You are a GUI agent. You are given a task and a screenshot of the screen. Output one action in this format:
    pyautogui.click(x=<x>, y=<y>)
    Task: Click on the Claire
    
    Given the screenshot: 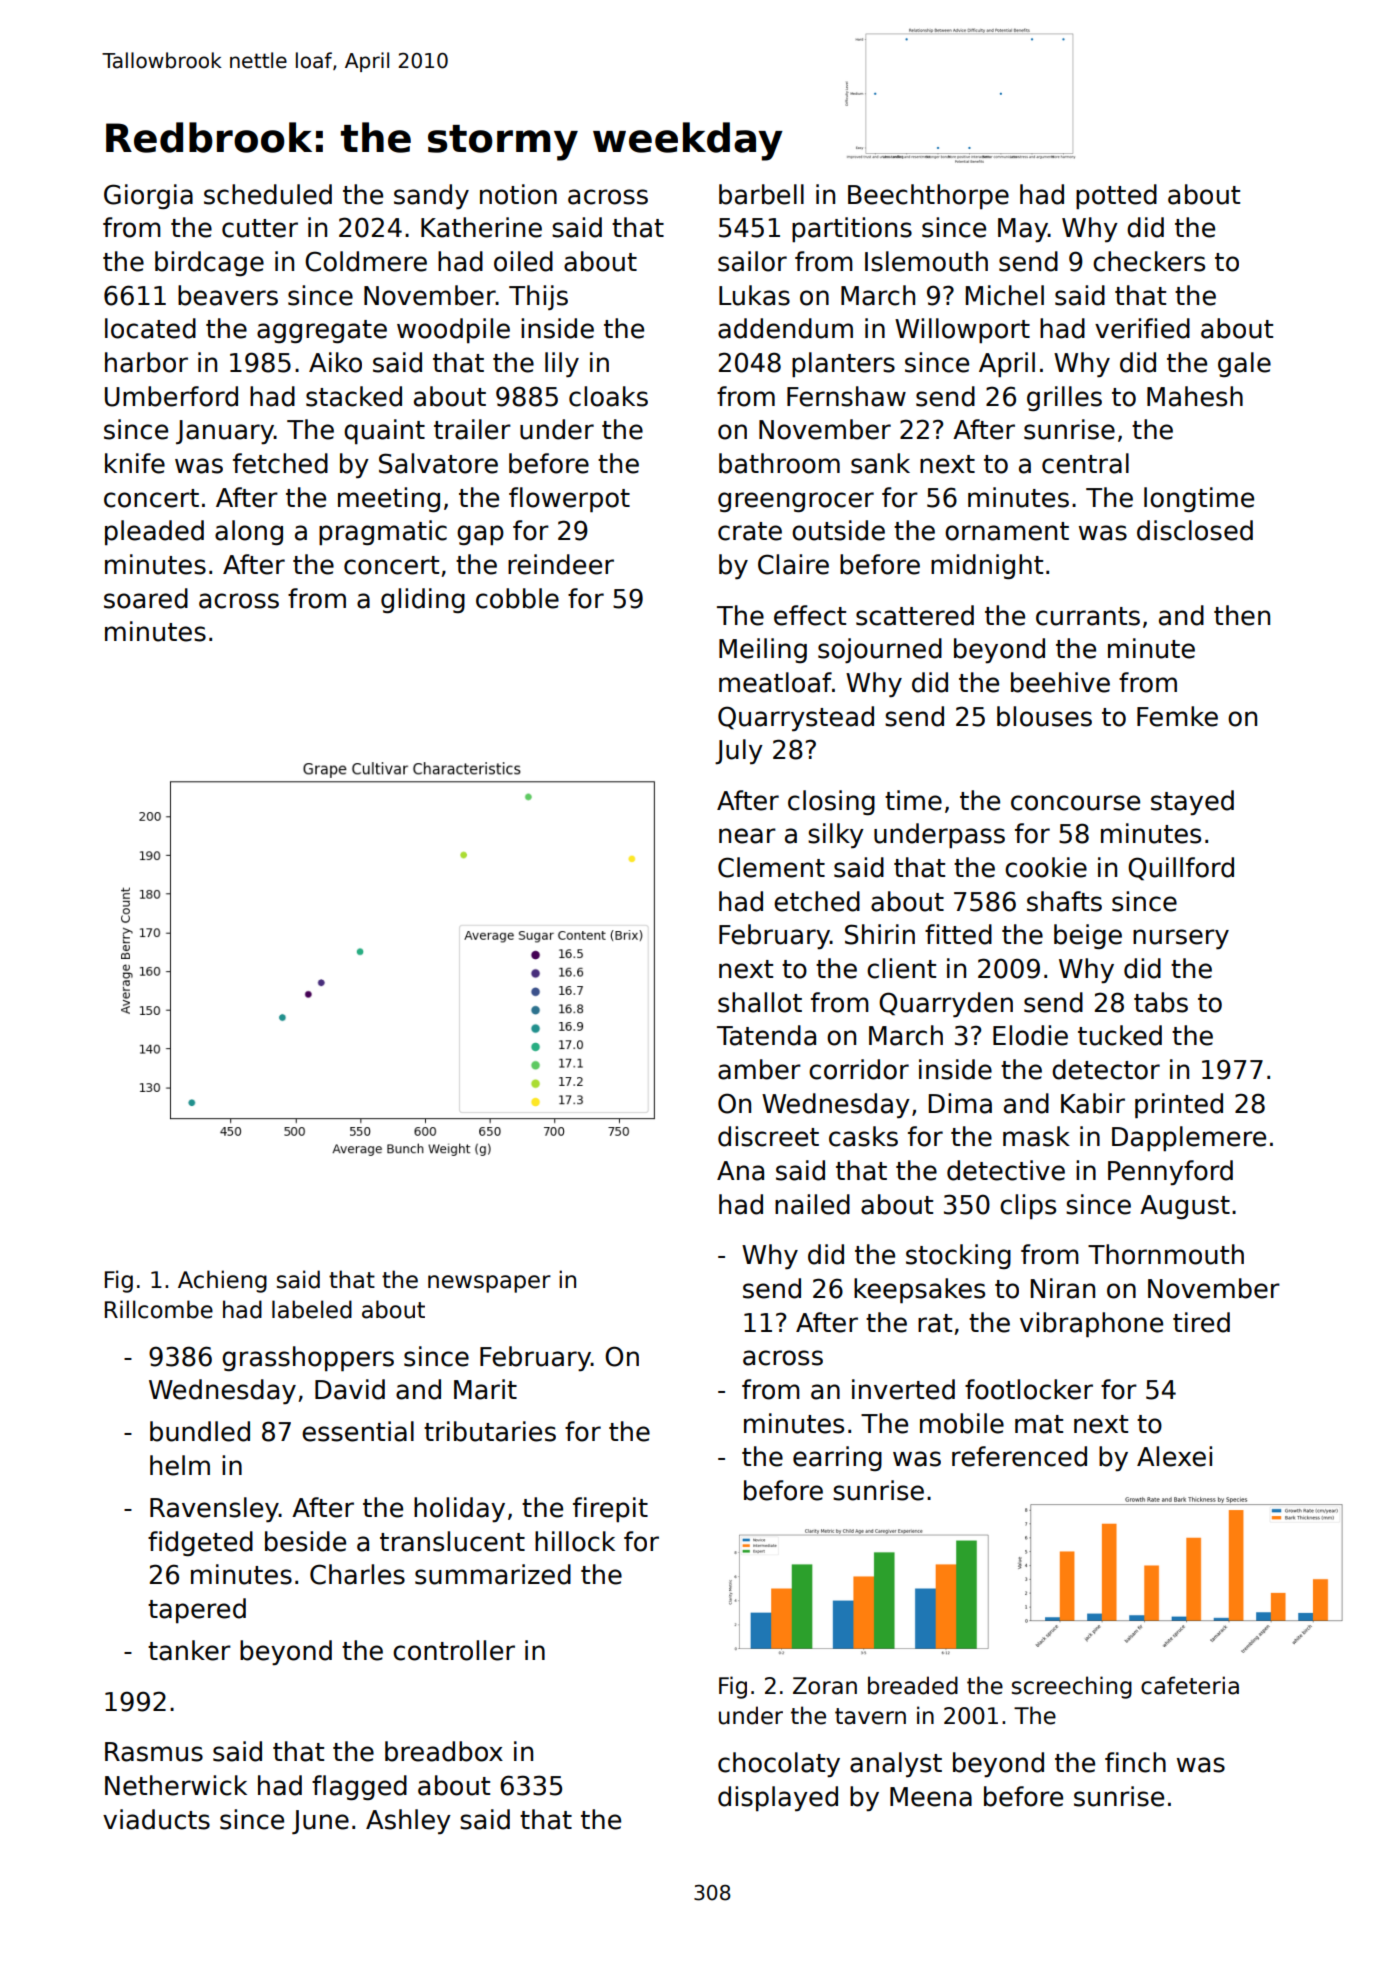 What is the action you would take?
    pyautogui.click(x=793, y=564)
